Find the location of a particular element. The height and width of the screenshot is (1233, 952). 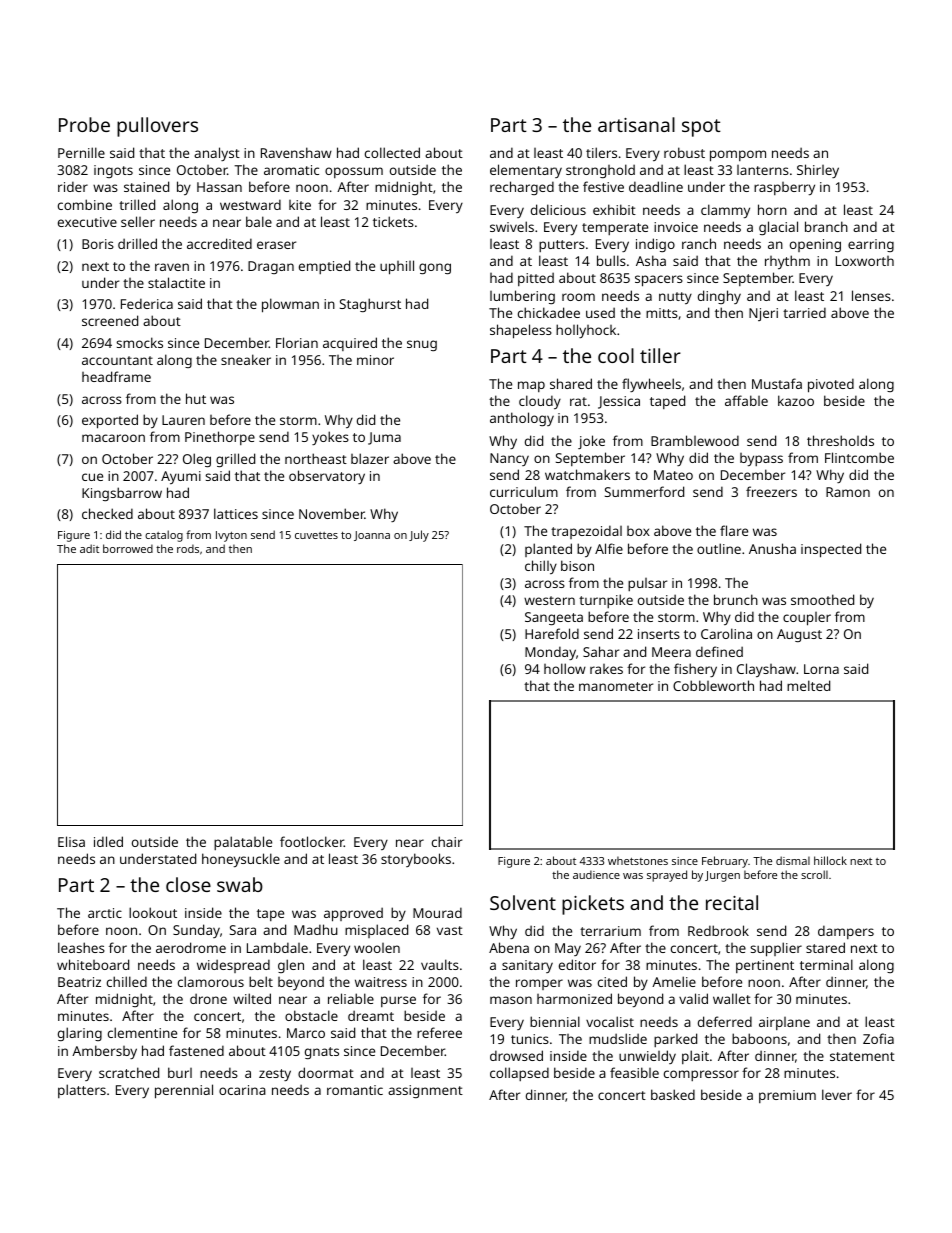

hillock is located at coordinates (830, 860).
